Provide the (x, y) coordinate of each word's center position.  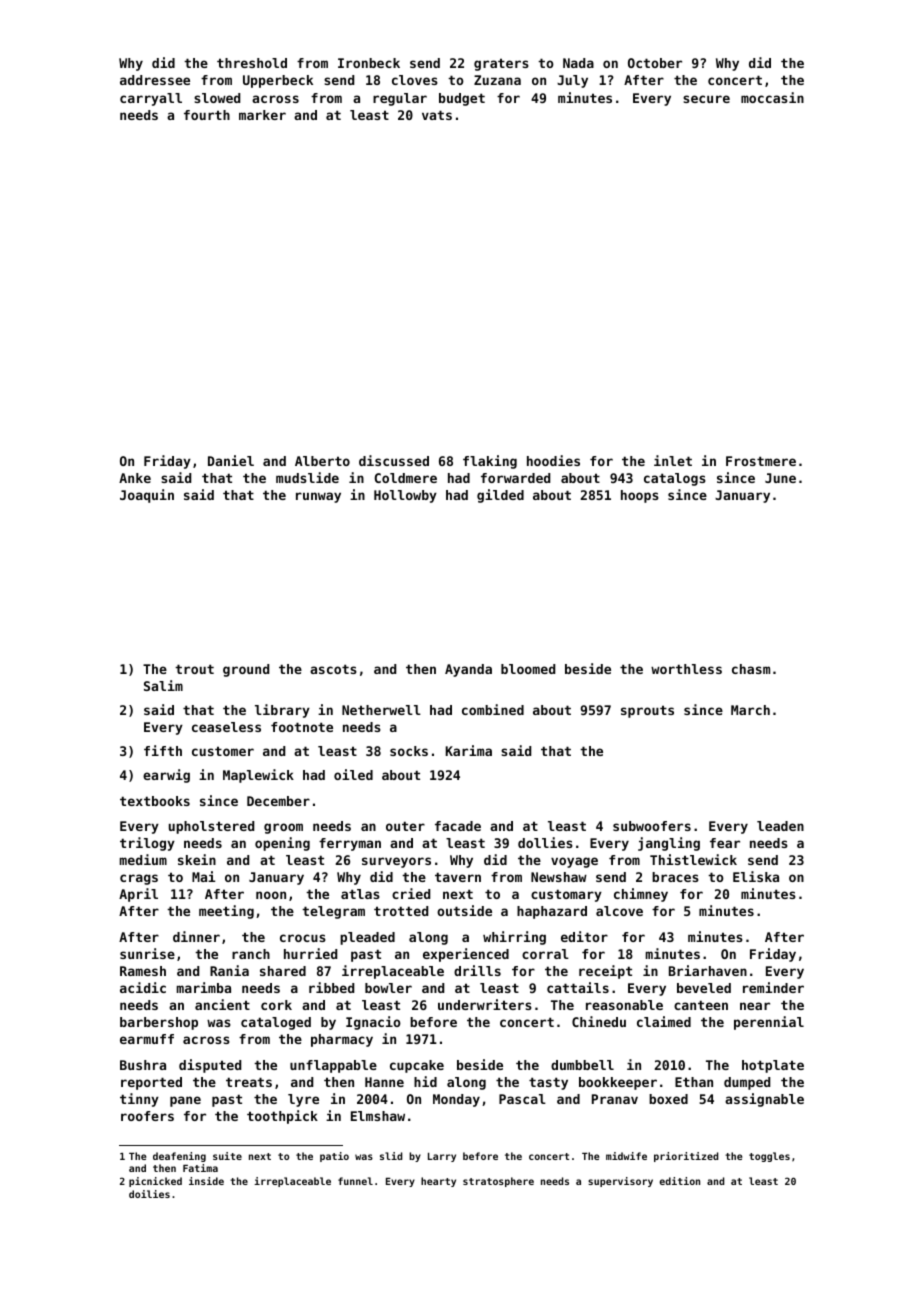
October (655, 63)
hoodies (553, 460)
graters (501, 64)
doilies (149, 1194)
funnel (355, 1181)
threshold (252, 63)
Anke (135, 478)
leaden (780, 826)
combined (493, 709)
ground (246, 670)
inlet (673, 460)
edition (679, 1181)
